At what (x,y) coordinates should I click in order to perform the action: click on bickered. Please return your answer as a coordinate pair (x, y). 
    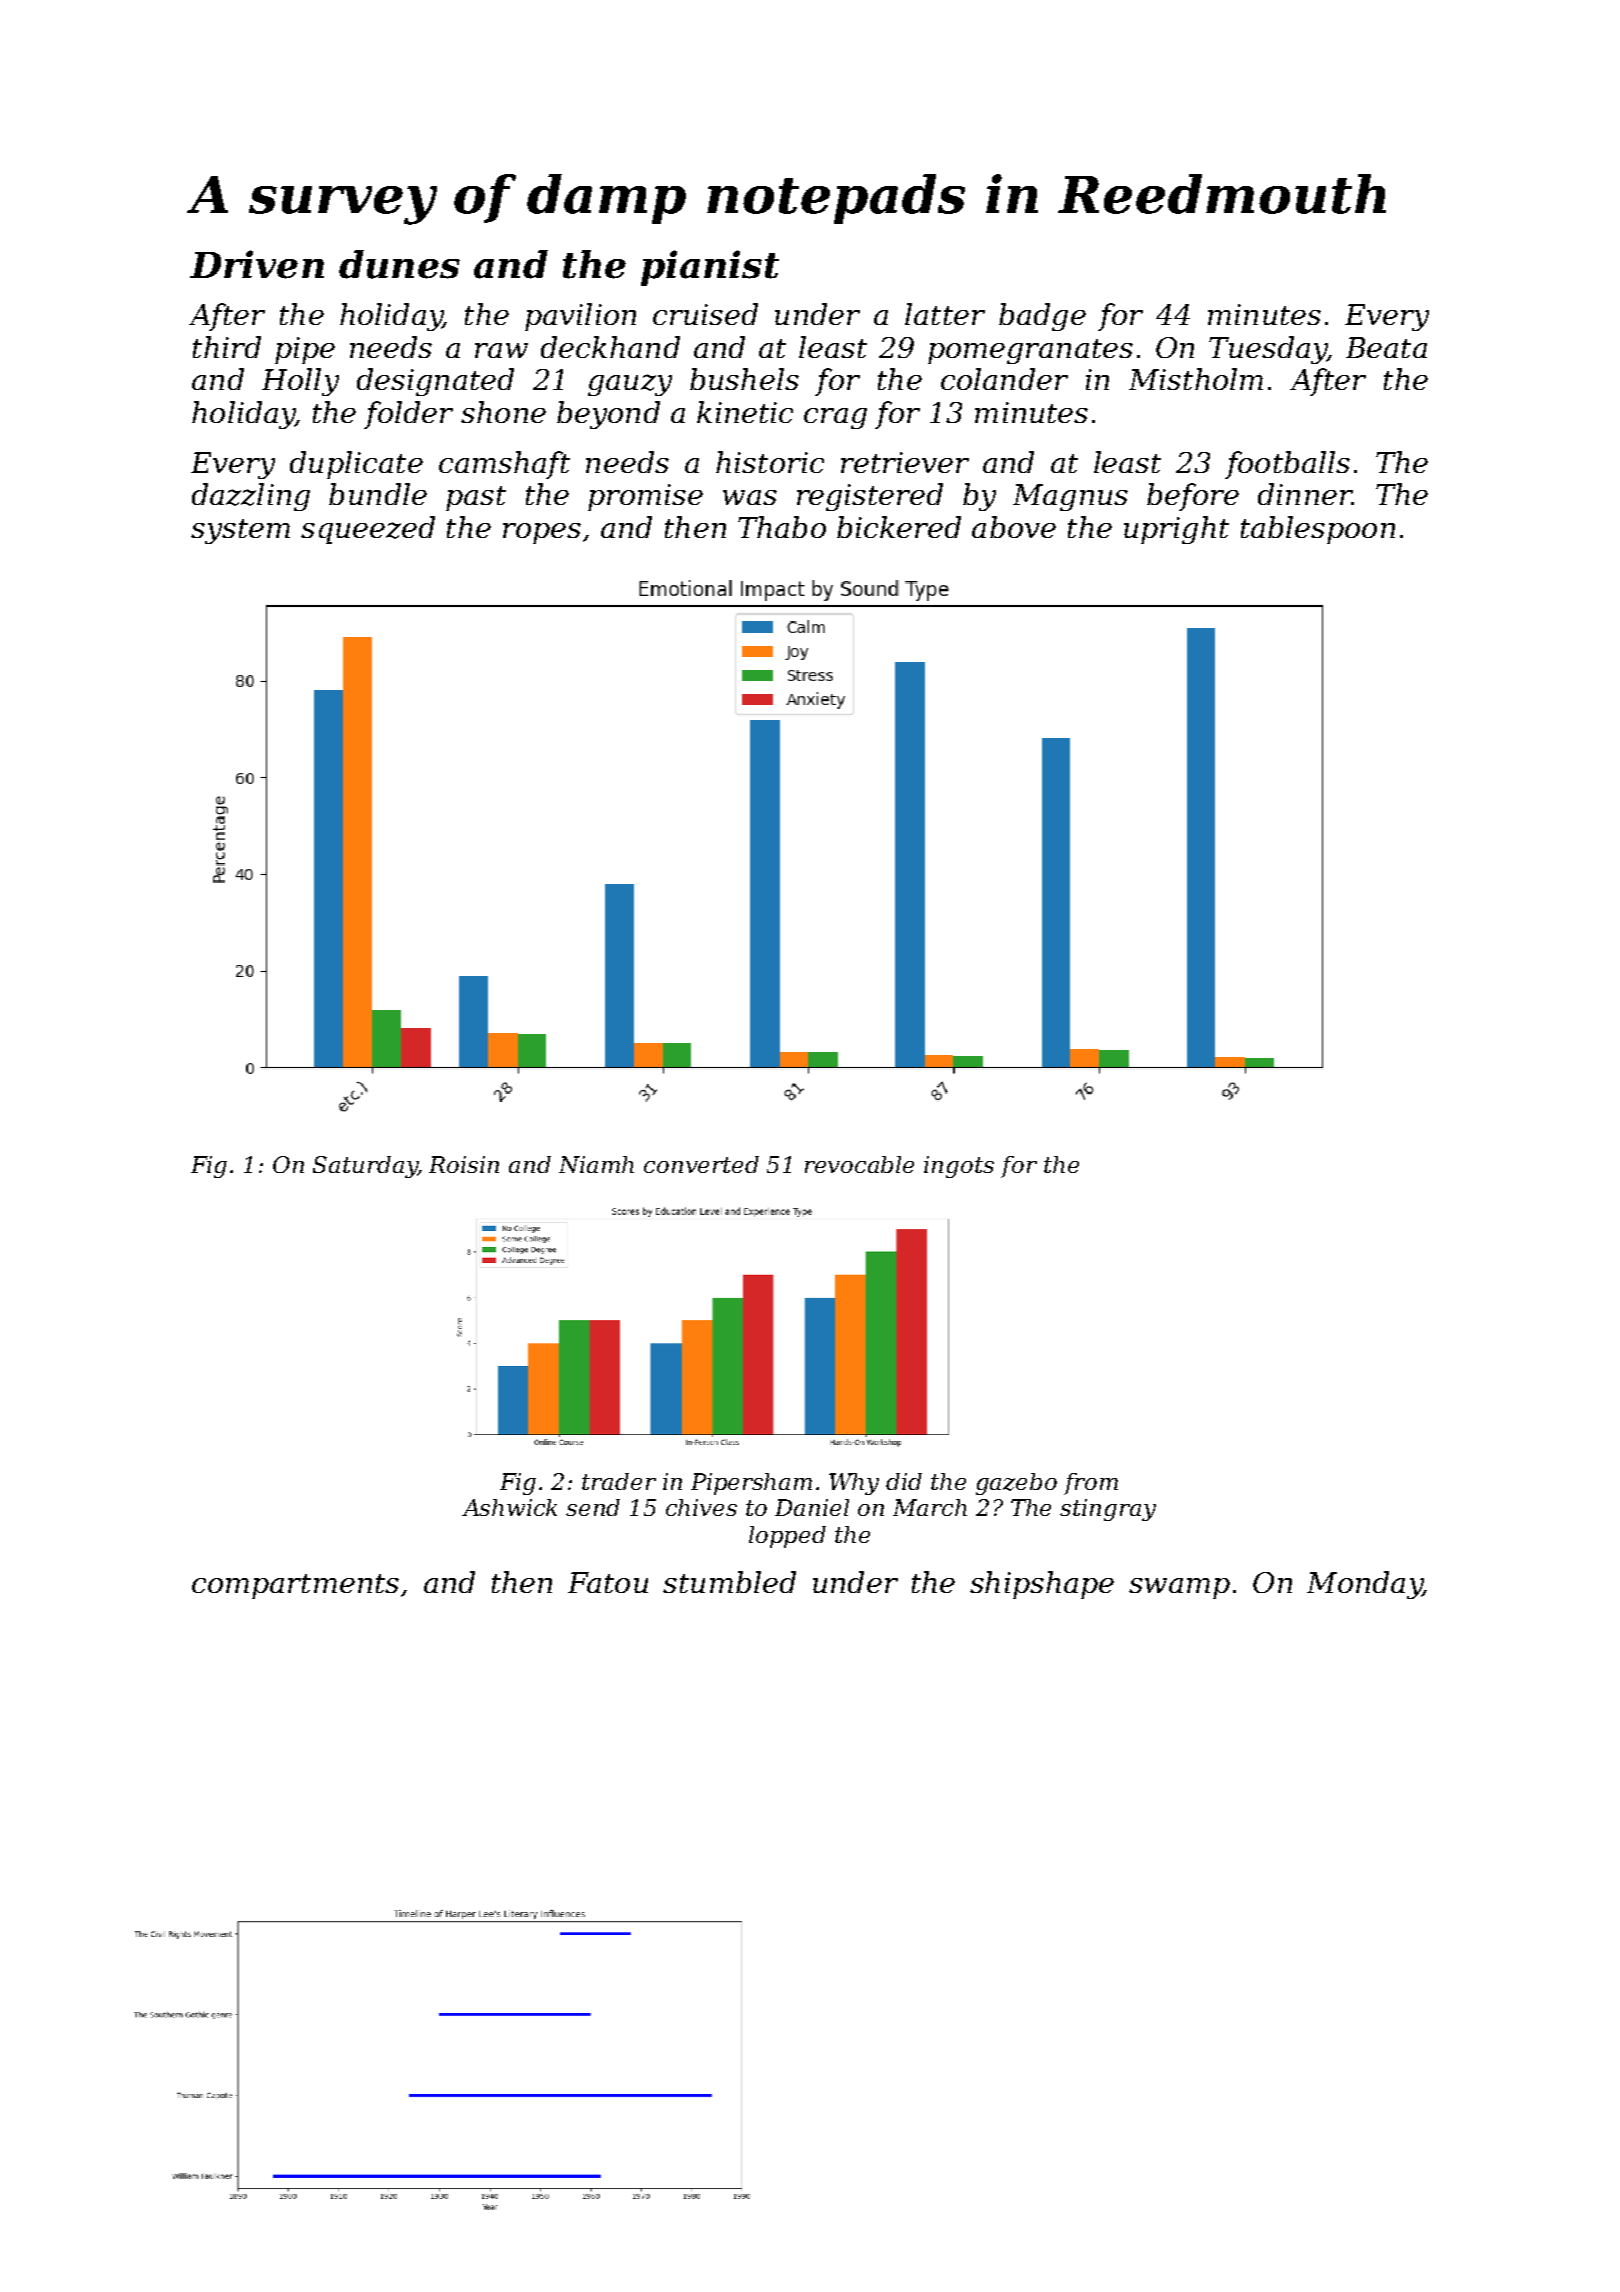
    Looking at the image, I should click on (899, 527).
